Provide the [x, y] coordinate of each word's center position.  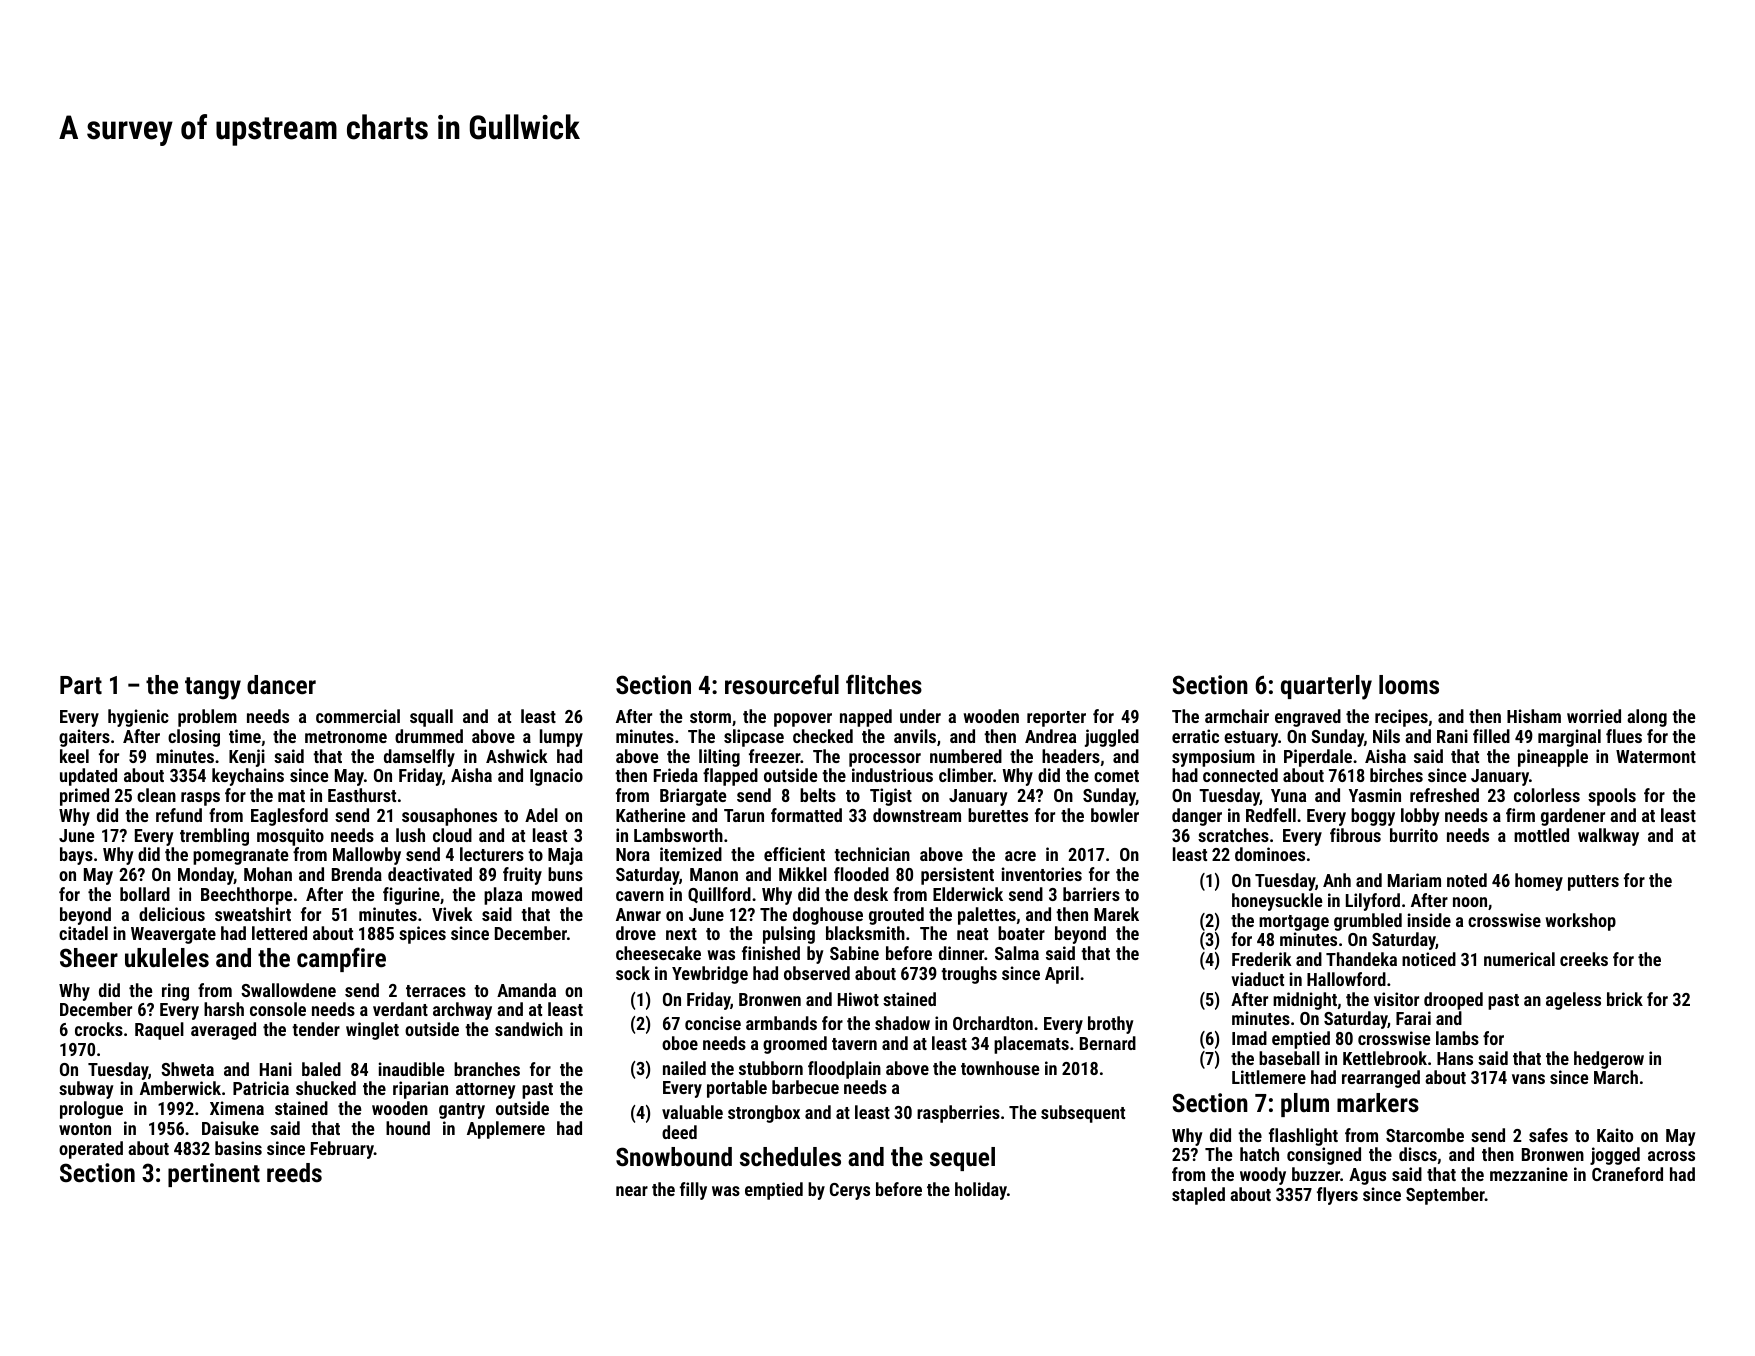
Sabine [854, 953]
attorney [486, 1091]
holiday [981, 1191]
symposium [1213, 758]
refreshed [1444, 795]
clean [156, 795]
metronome [346, 737]
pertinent [214, 1175]
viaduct [1257, 979]
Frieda [676, 775]
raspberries [958, 1114]
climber [966, 775]
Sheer [89, 957]
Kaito [1615, 1135]
